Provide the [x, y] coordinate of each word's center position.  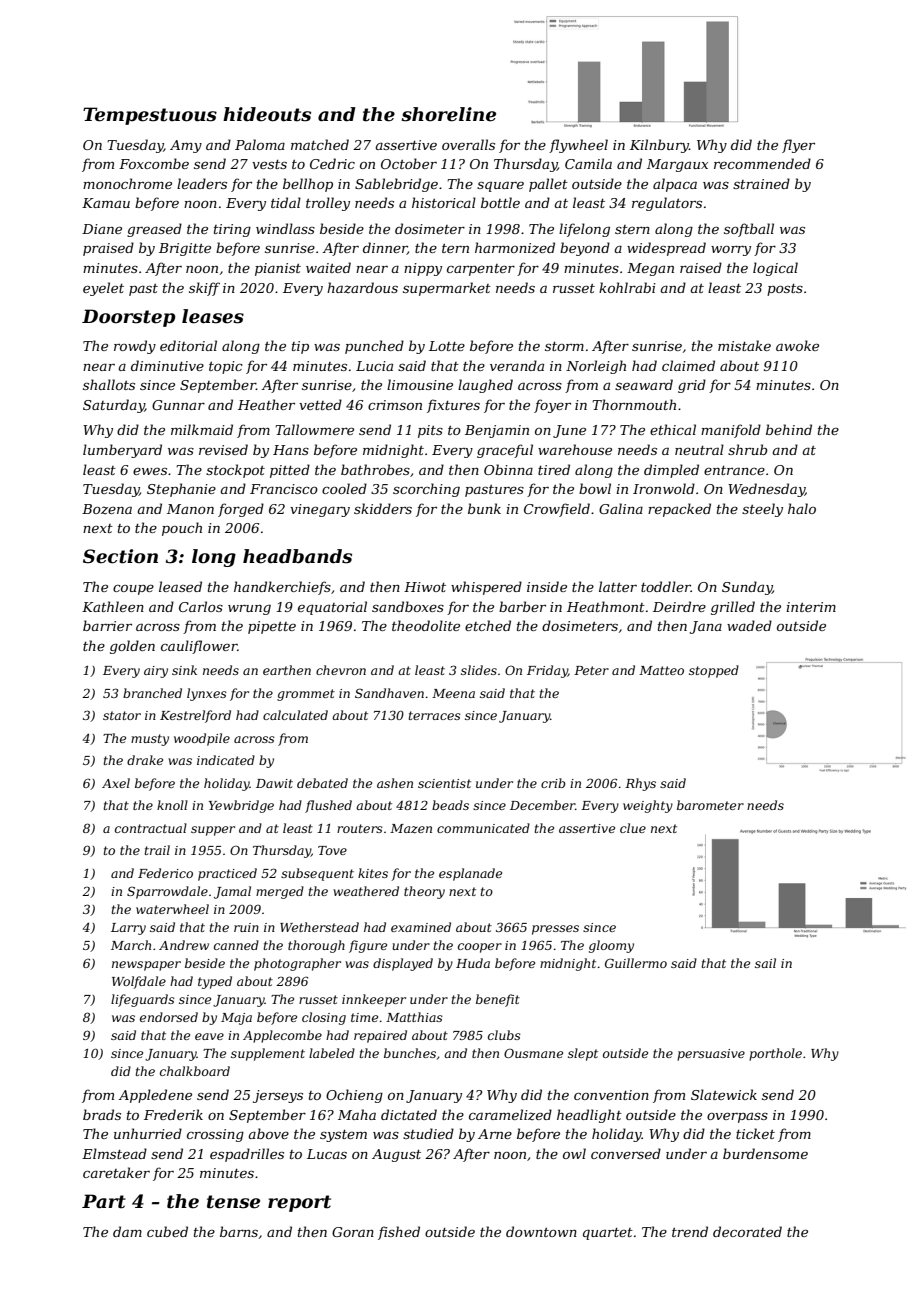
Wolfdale [139, 982]
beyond [585, 249]
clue [633, 828]
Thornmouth [634, 404]
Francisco [284, 489]
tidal [286, 202]
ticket [755, 1133]
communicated [483, 828]
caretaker [116, 1172]
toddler [666, 586]
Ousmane [533, 1053]
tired [554, 469]
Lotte [447, 346]
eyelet [103, 289]
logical [775, 269]
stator [122, 715]
